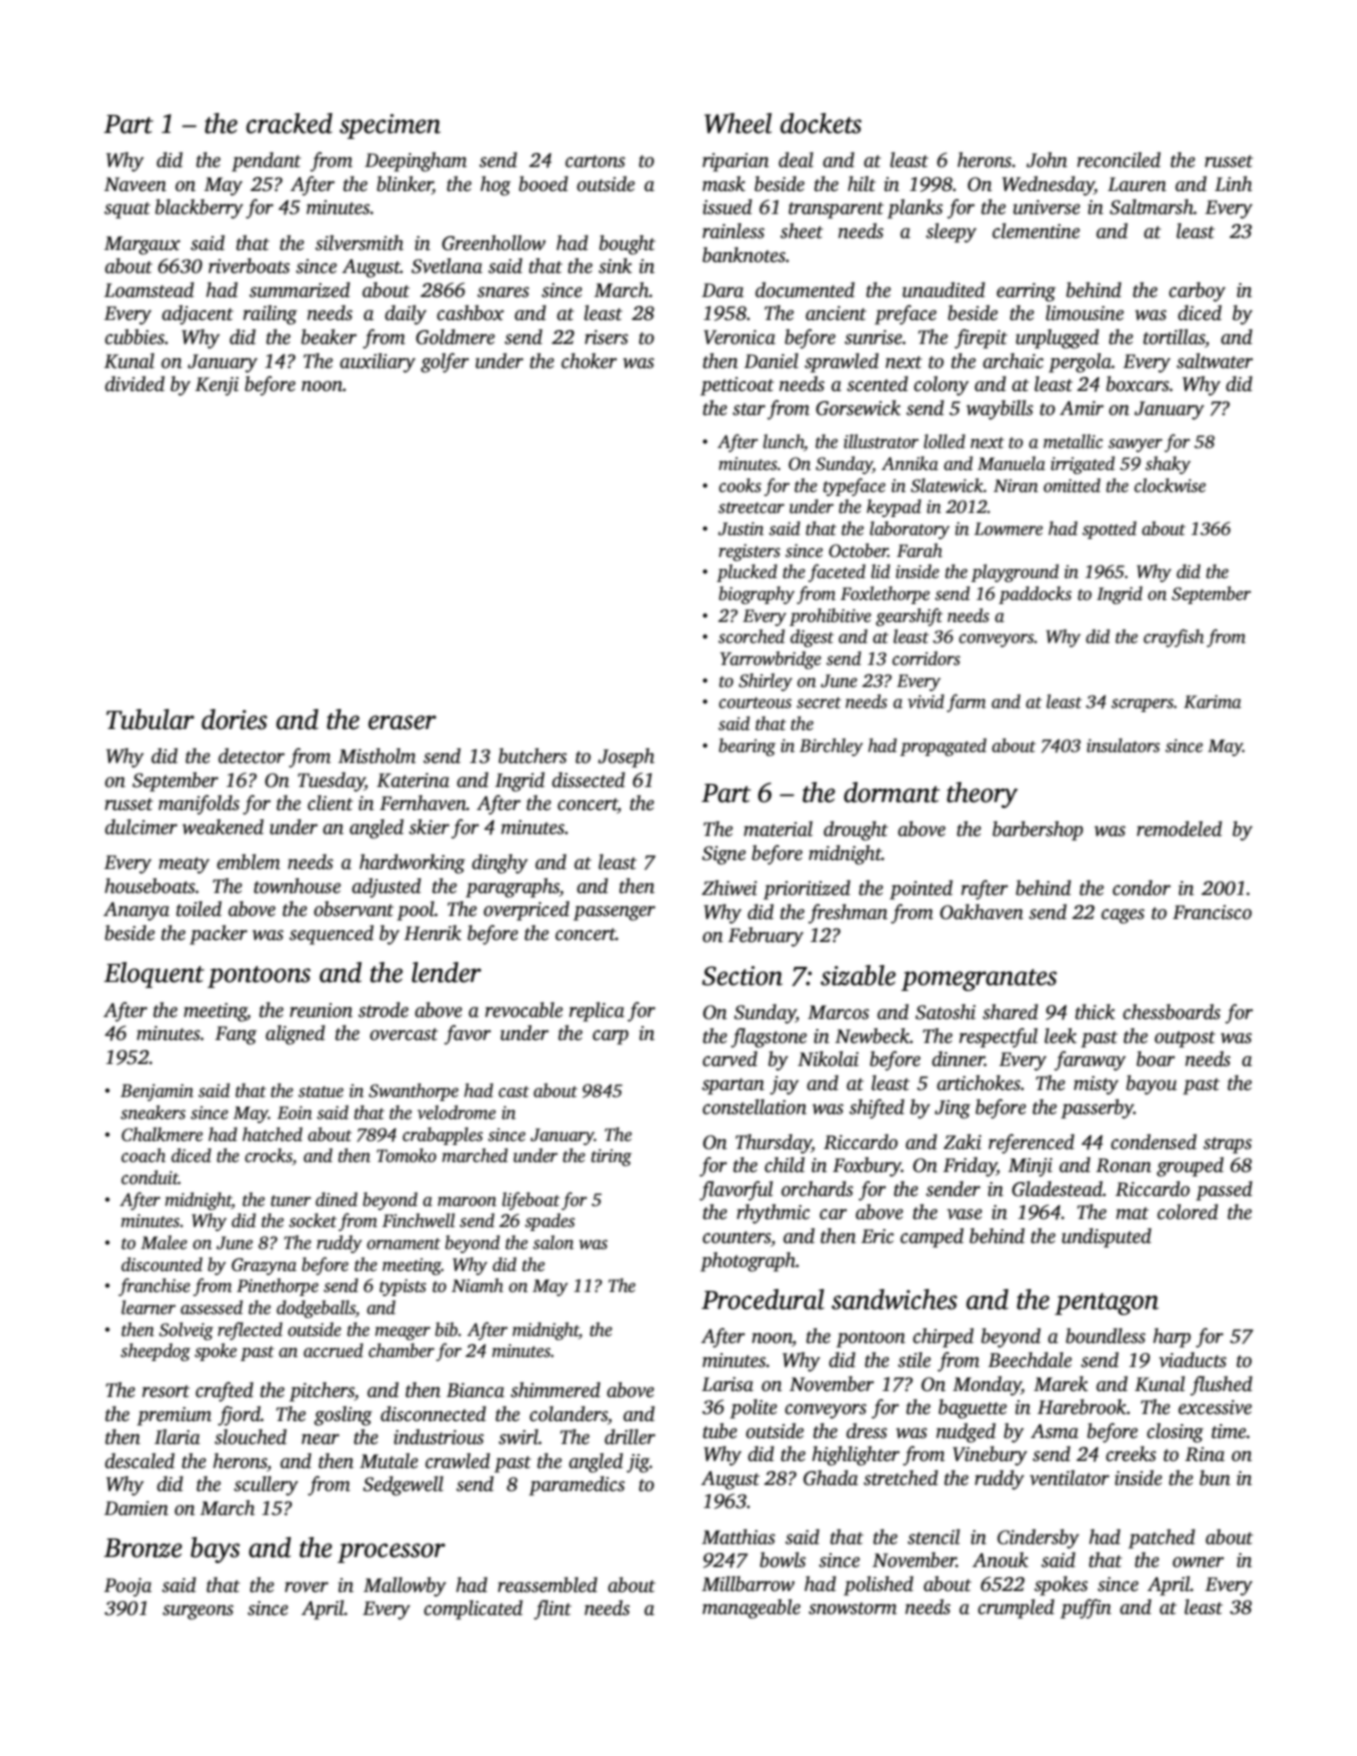 Image resolution: width=1357 pixels, height=1756 pixels. What do you see at coordinates (751, 1609) in the screenshot?
I see `manageable` at bounding box center [751, 1609].
